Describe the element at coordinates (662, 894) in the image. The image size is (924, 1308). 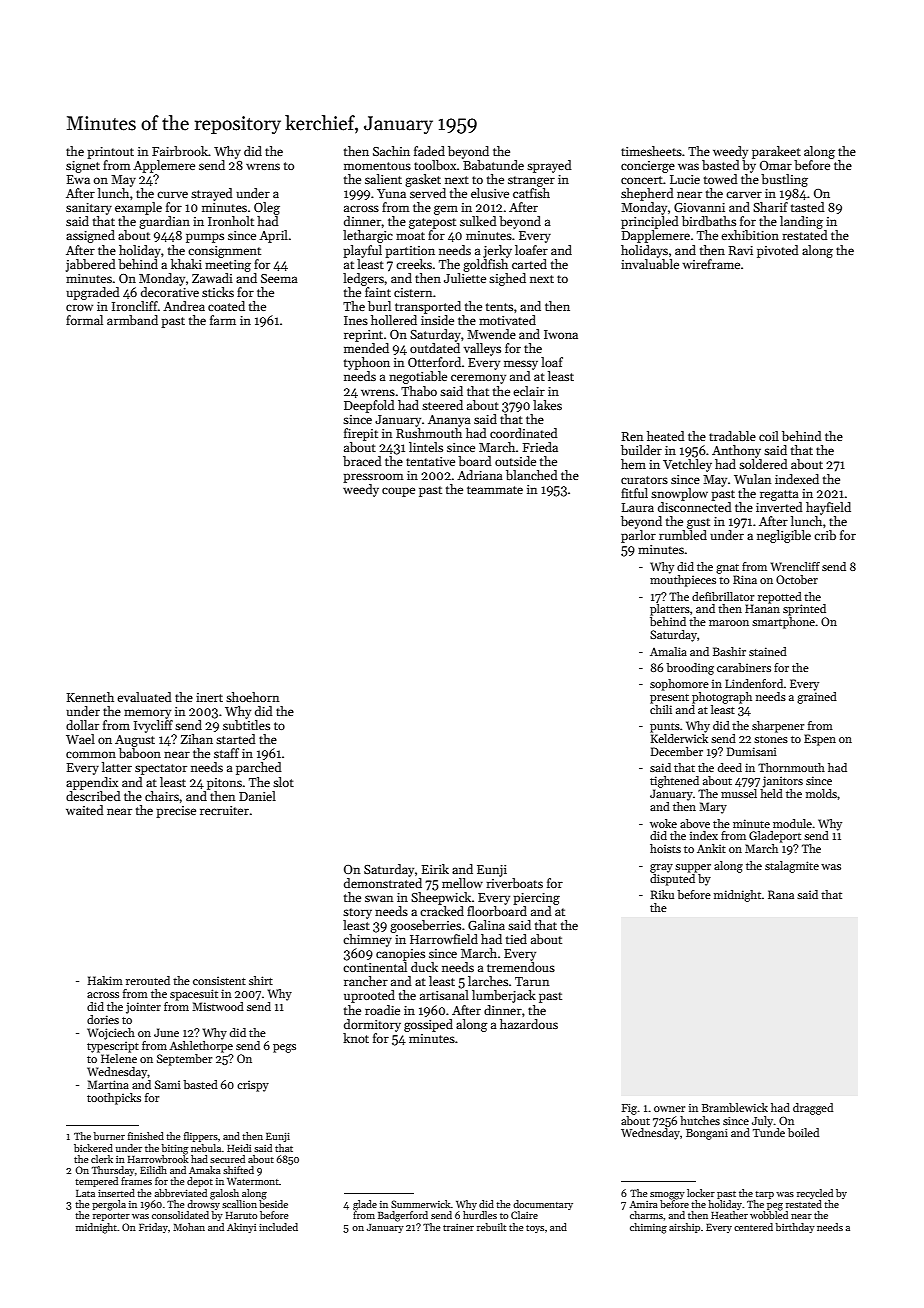
I see `Riku` at that location.
